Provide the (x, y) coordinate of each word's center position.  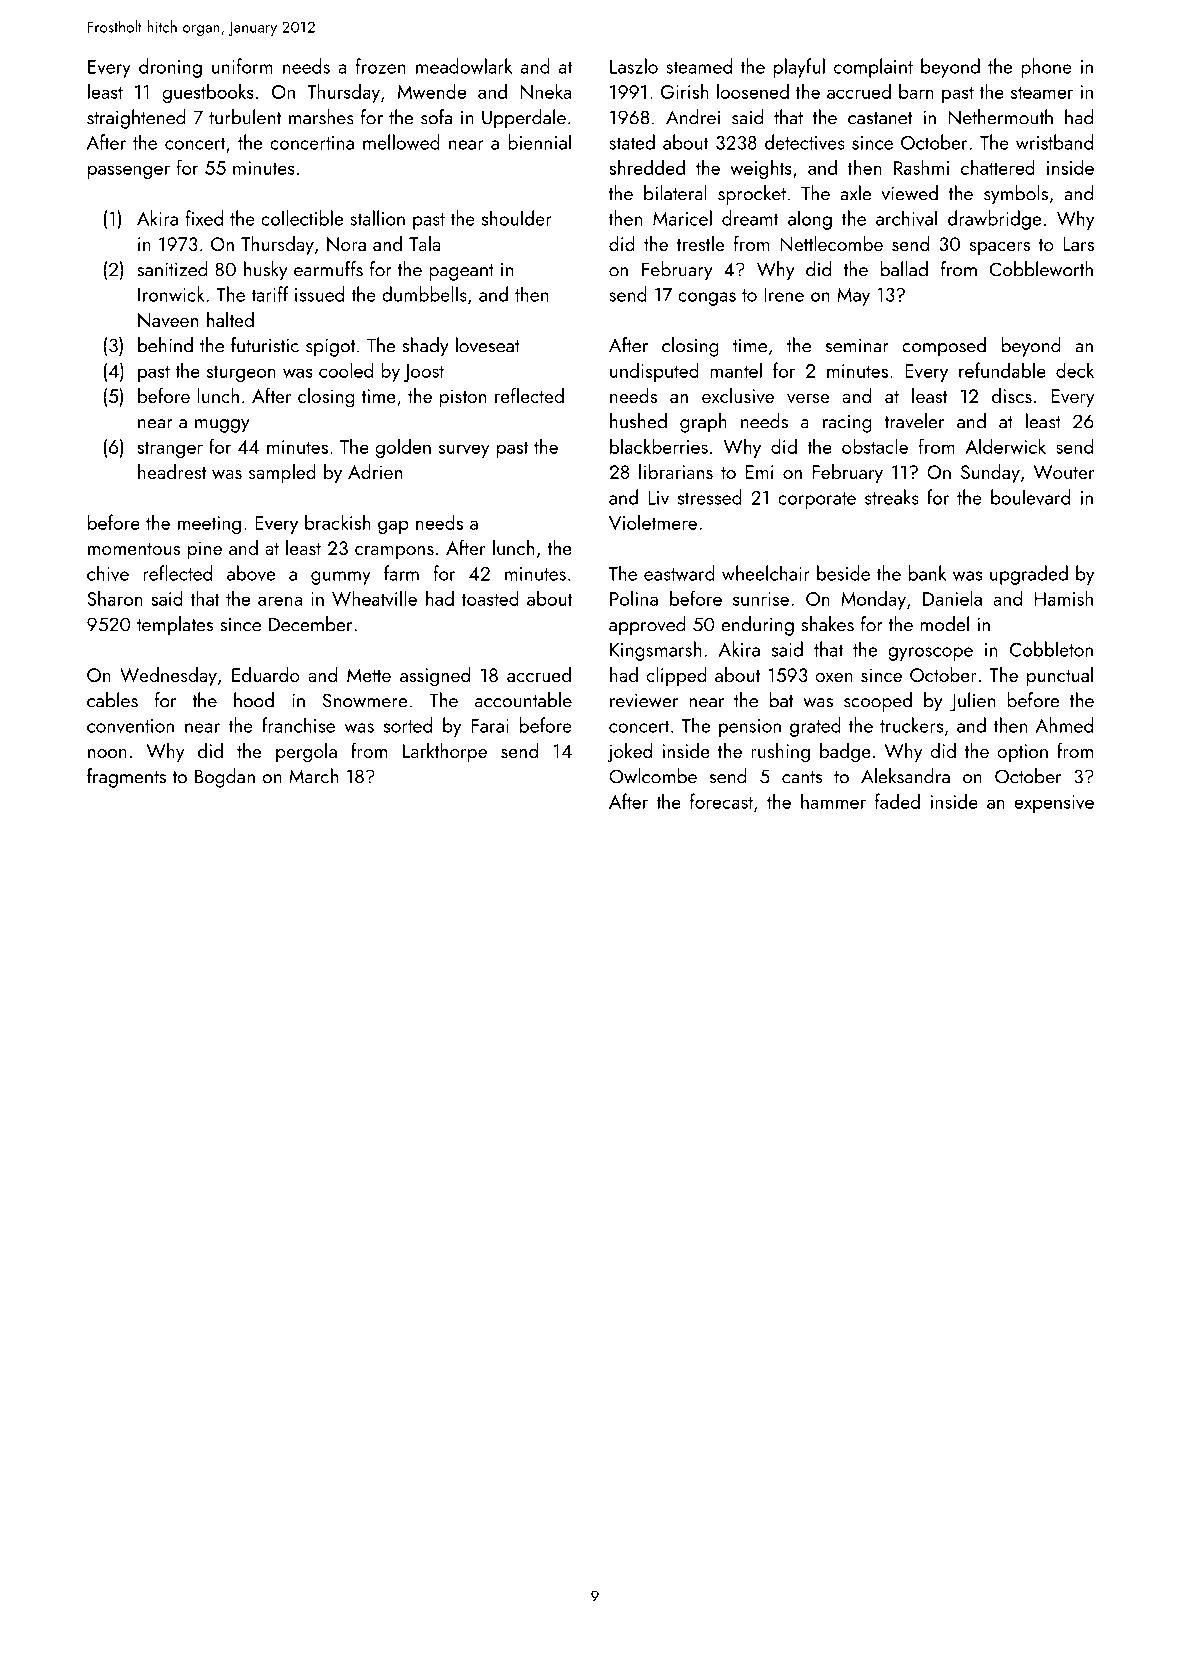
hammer (833, 801)
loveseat (488, 345)
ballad (904, 269)
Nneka (546, 91)
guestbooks (208, 93)
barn (916, 91)
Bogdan (225, 778)
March (313, 776)
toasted (490, 598)
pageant (461, 272)
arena (280, 601)
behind (165, 345)
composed (944, 347)
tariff (269, 294)
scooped (878, 702)
